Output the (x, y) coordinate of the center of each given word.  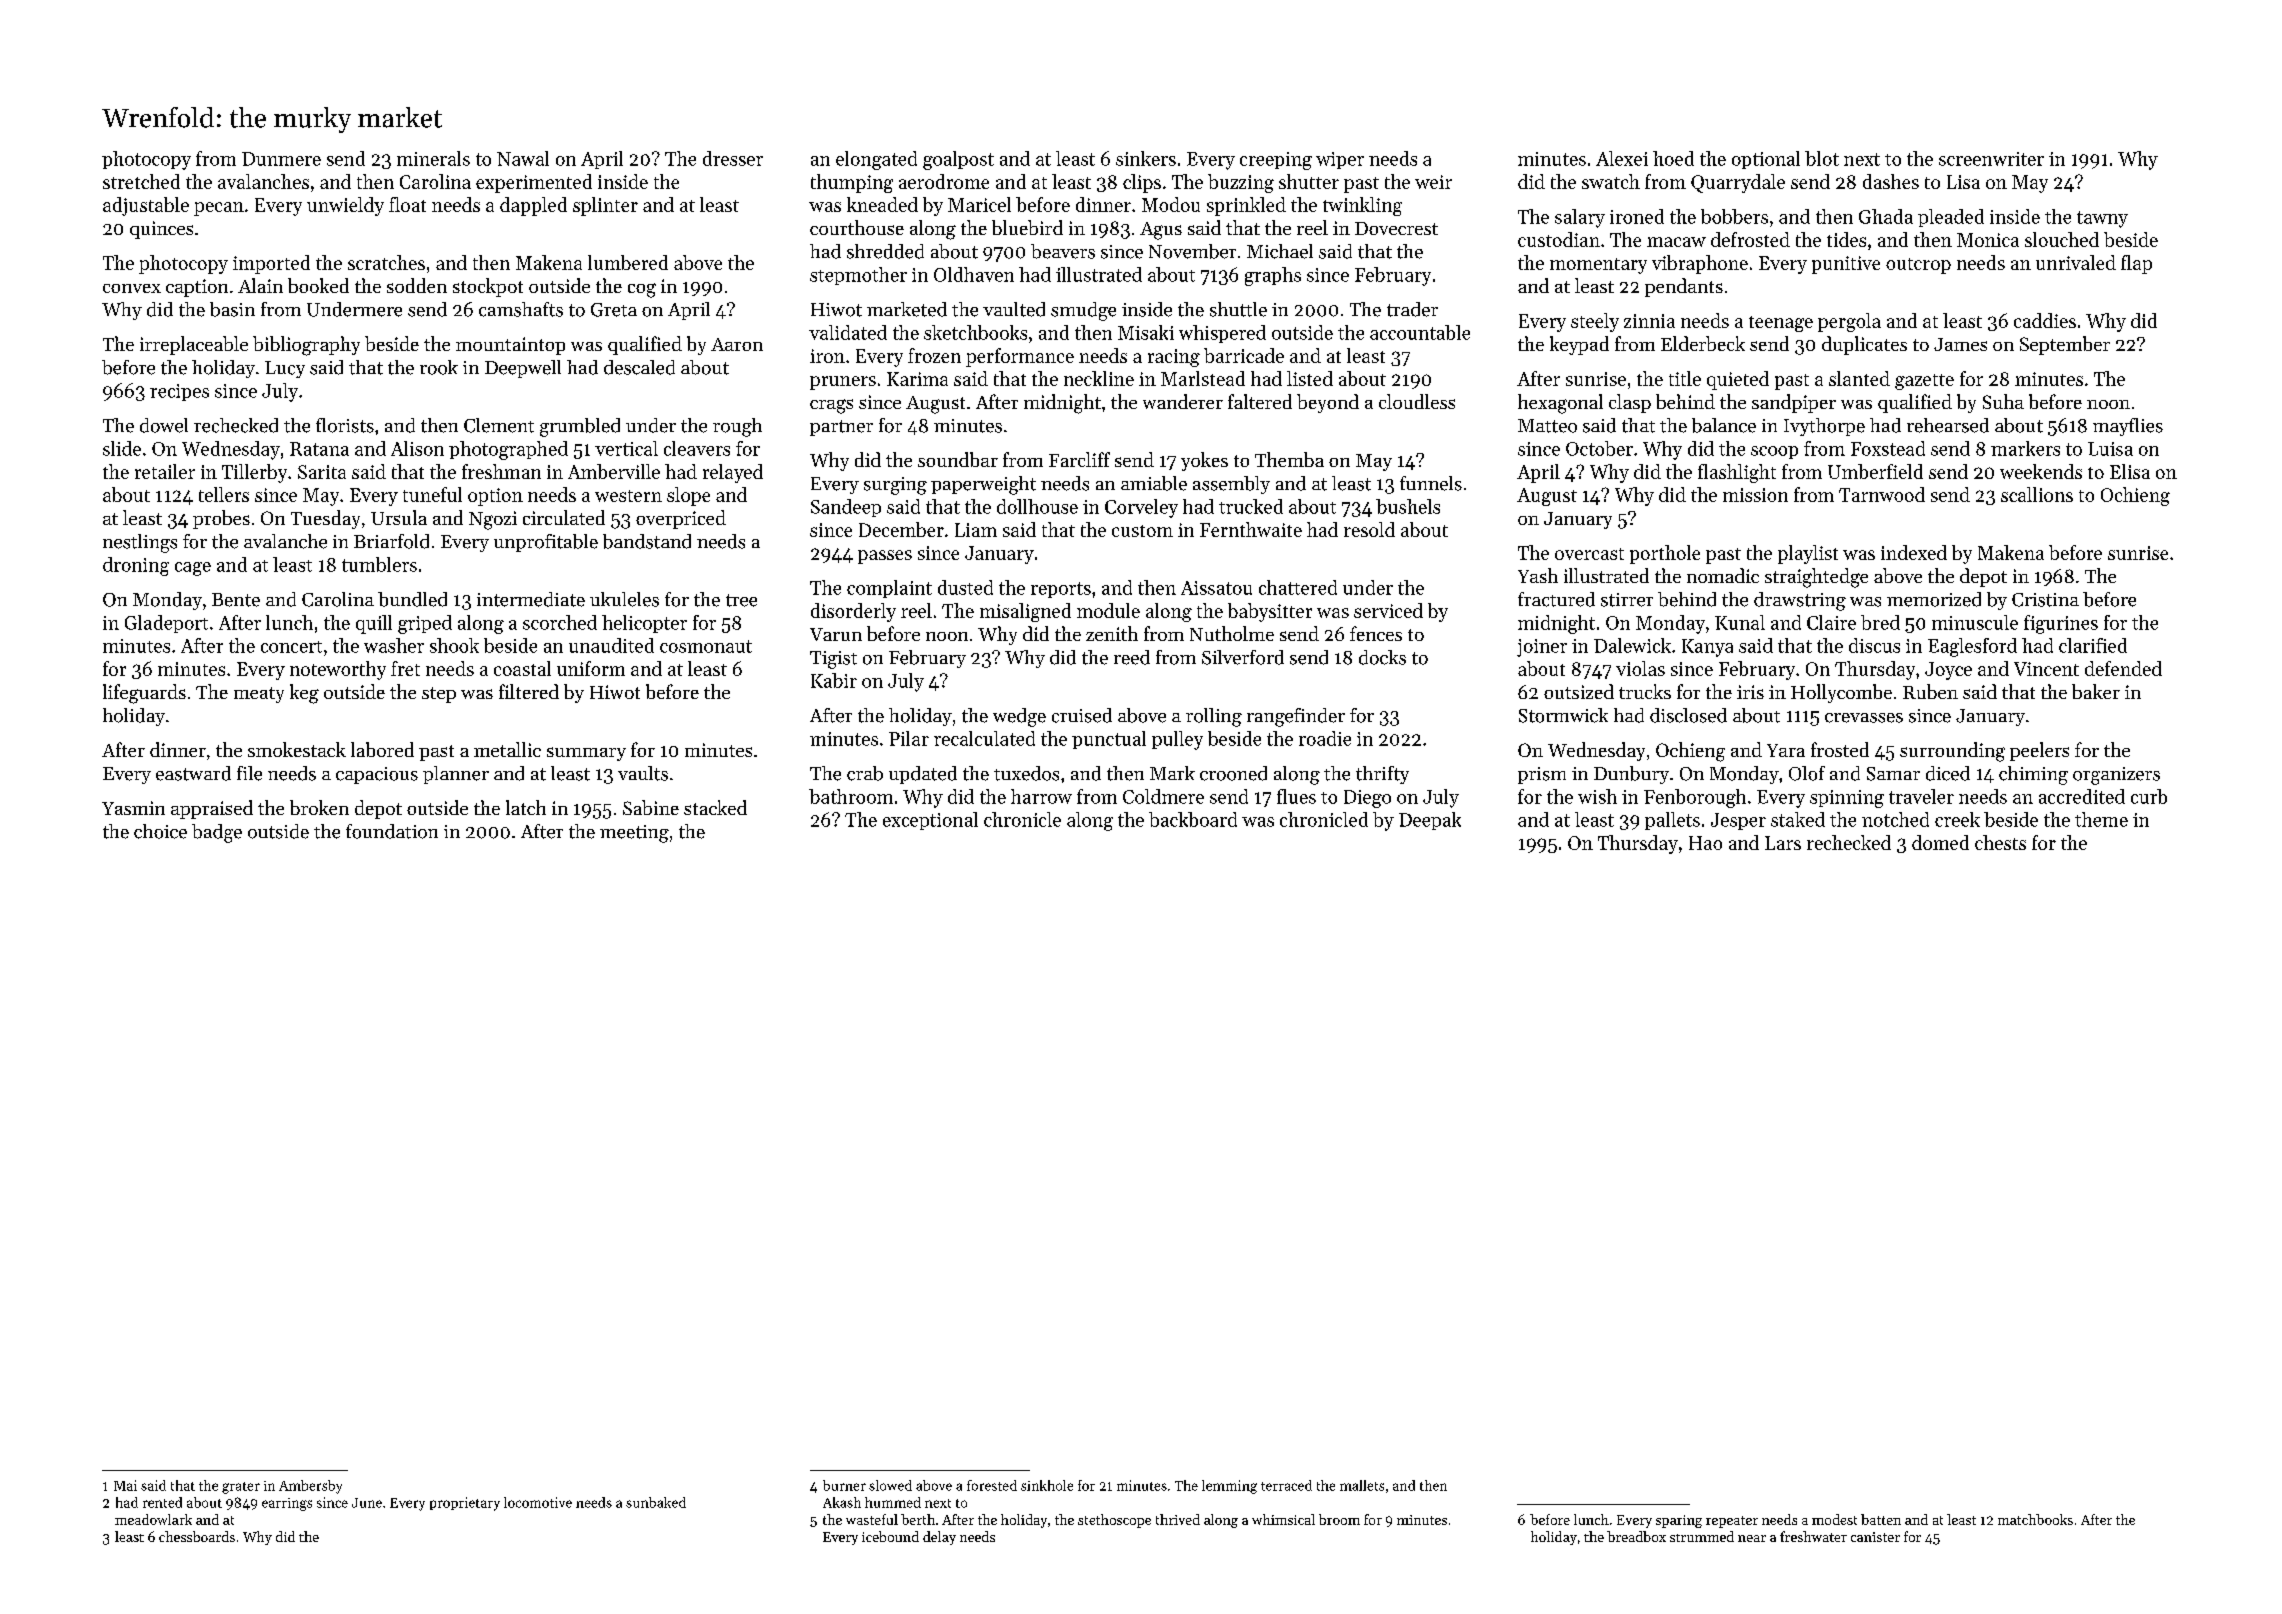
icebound (890, 1536)
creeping (1276, 161)
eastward (193, 773)
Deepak (1430, 821)
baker (2096, 691)
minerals (433, 158)
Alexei (1622, 158)
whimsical (1283, 1519)
